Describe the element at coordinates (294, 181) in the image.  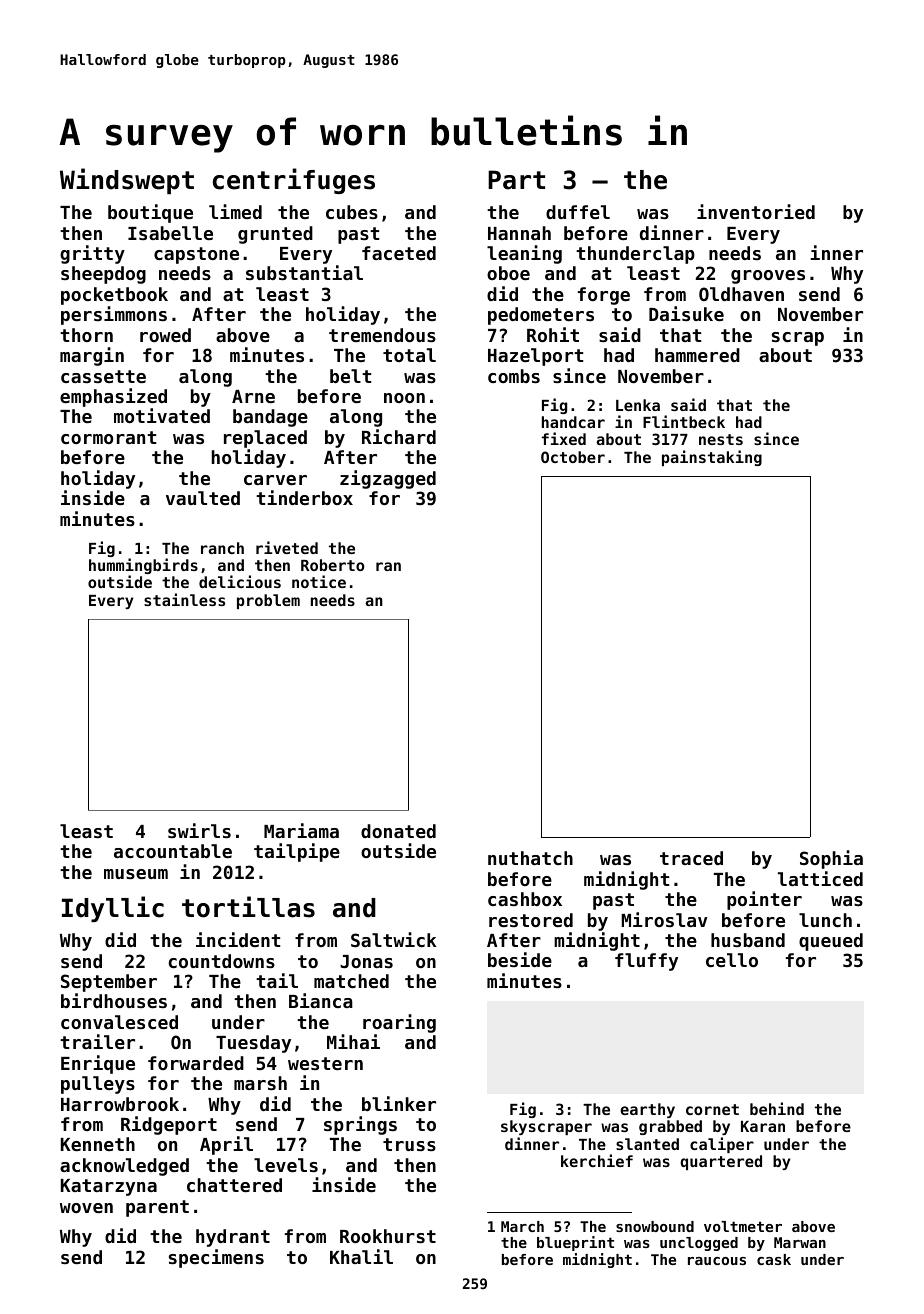
I see `centrifuges` at that location.
